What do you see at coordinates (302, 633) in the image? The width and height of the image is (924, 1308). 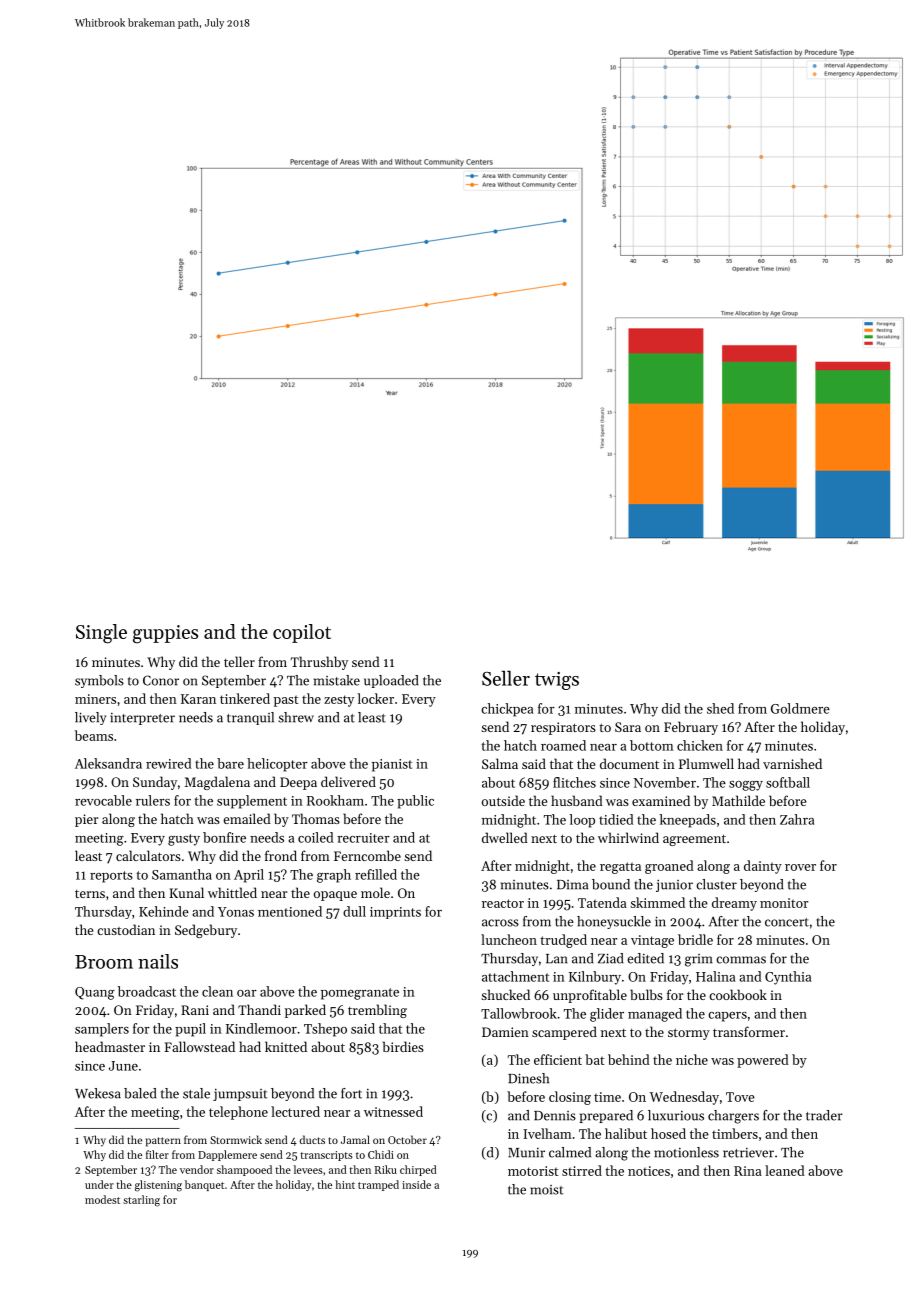 I see `copilot` at bounding box center [302, 633].
